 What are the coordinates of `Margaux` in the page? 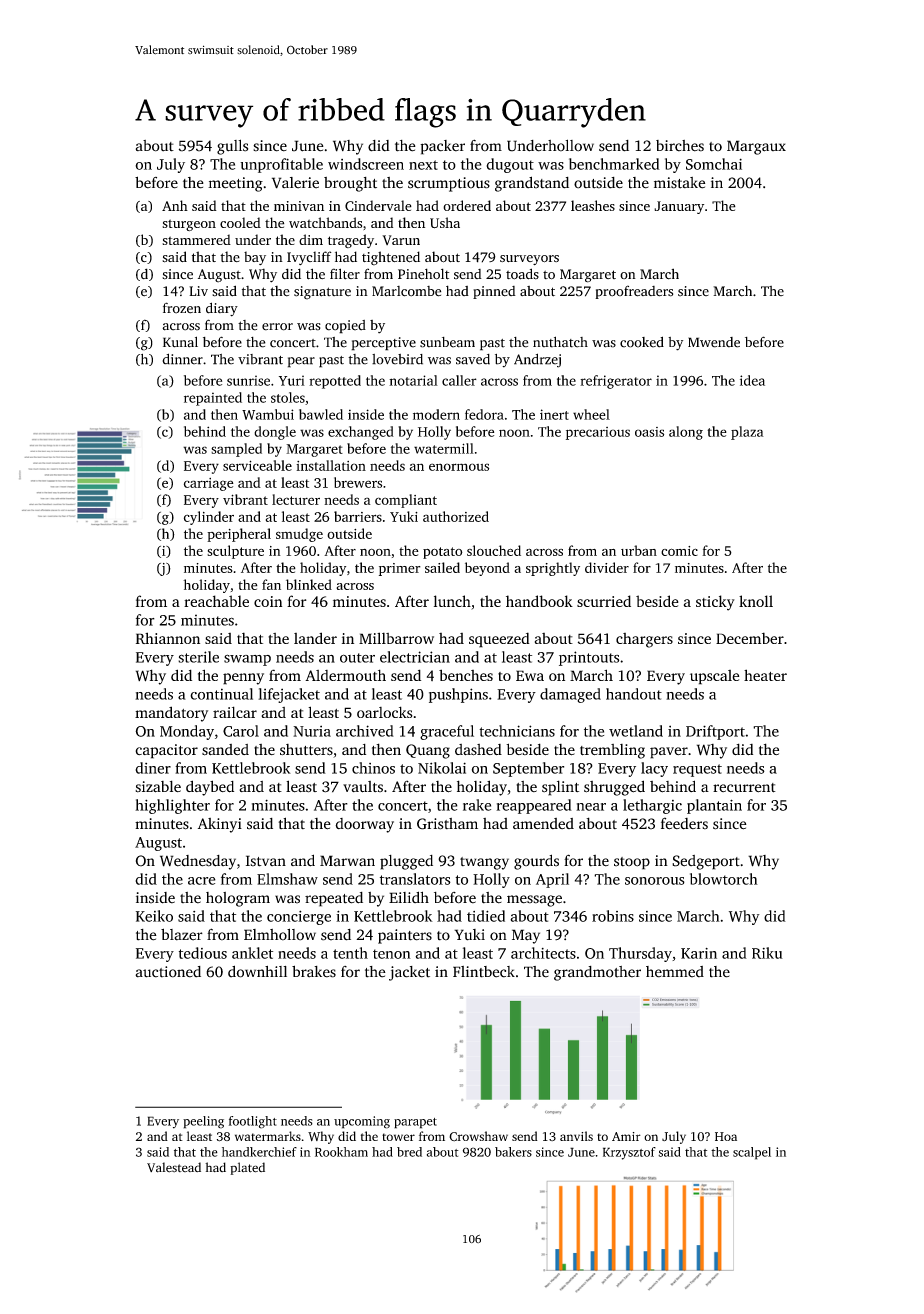 It's located at (756, 147).
